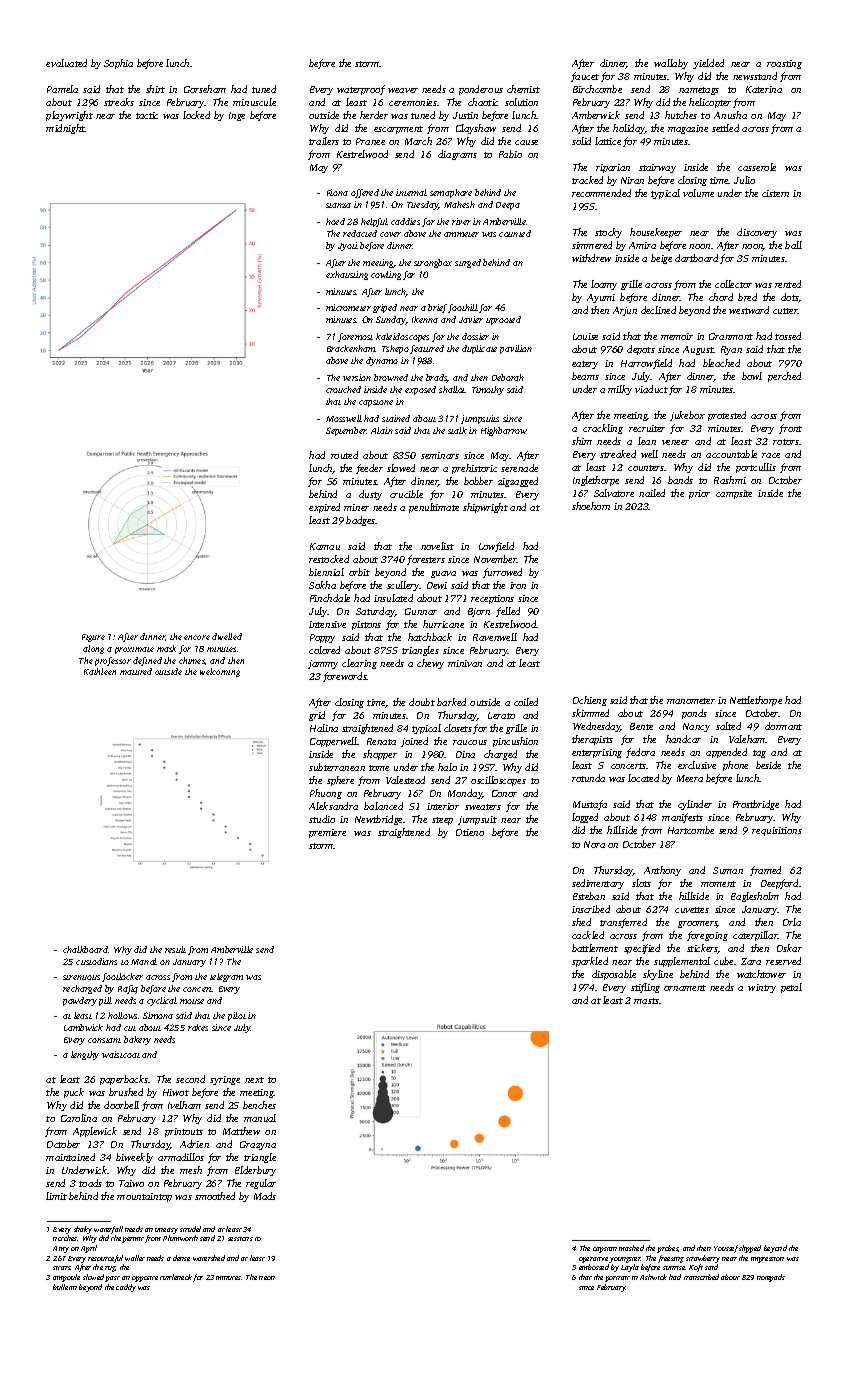 The height and width of the document is (1400, 849). I want to click on waistcoat, so click(121, 1054).
